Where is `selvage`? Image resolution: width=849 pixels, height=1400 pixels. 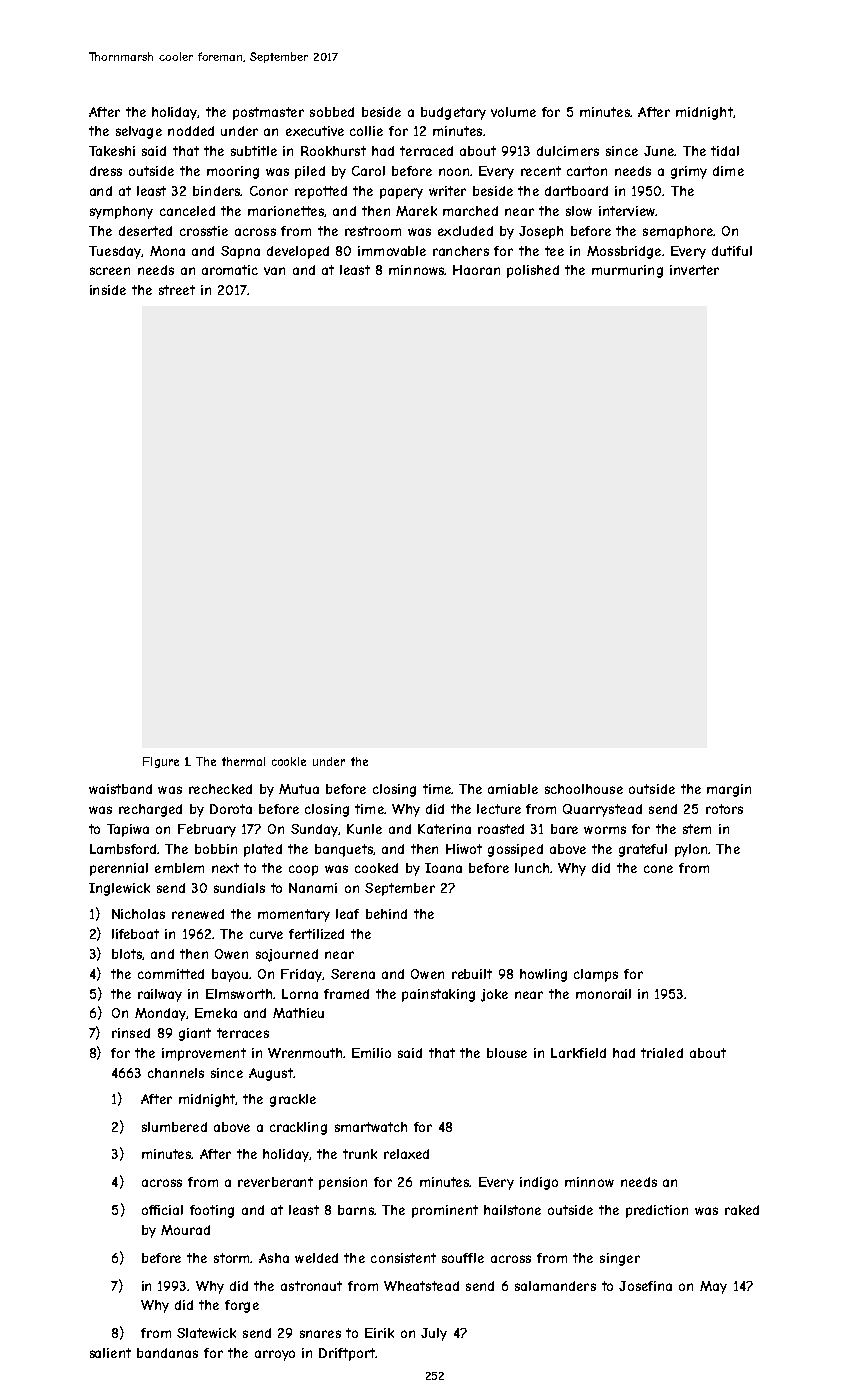 selvage is located at coordinates (139, 132).
